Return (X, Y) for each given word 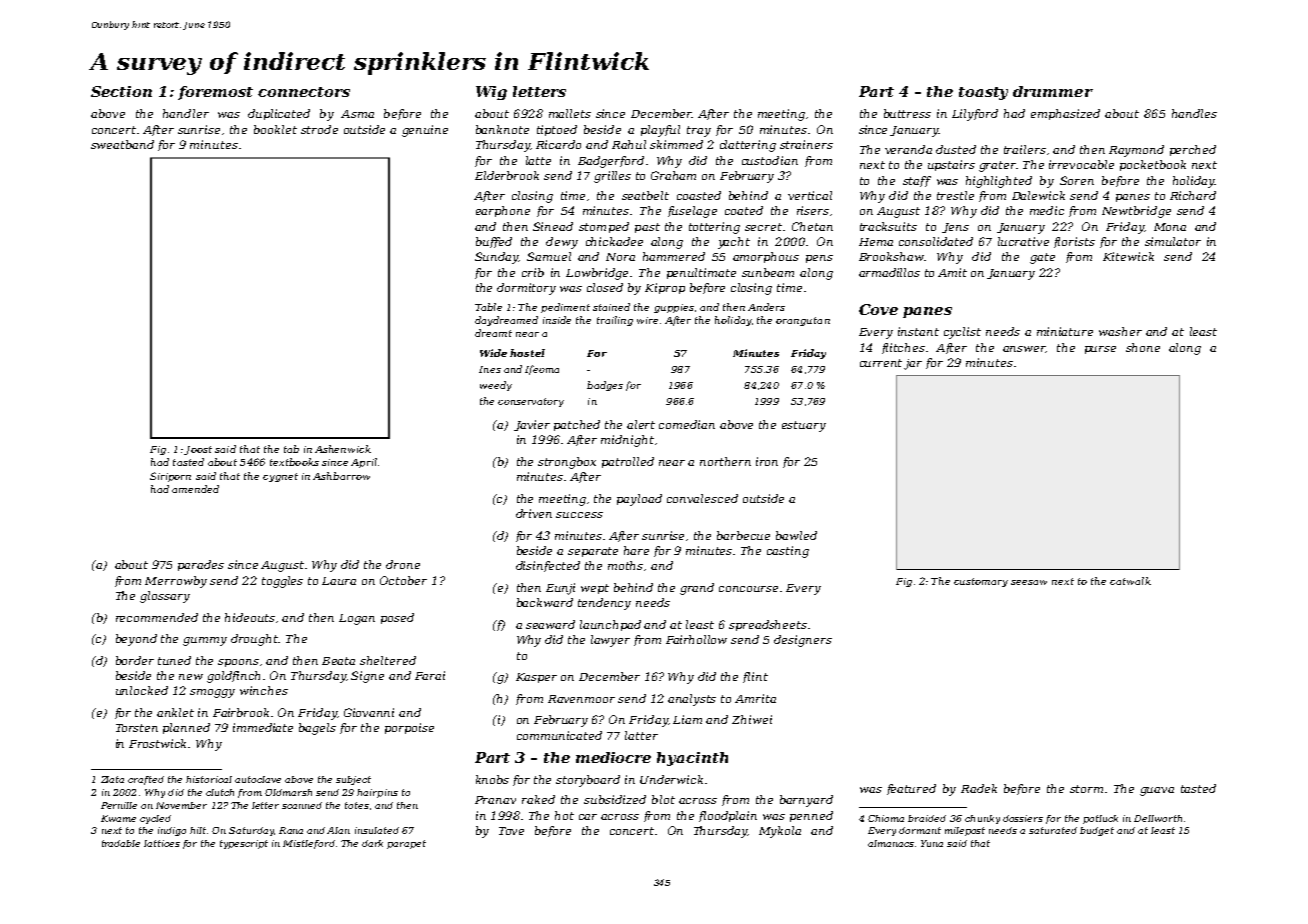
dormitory (526, 289)
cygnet (280, 477)
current (881, 363)
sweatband (122, 144)
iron (767, 461)
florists (1074, 242)
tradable (121, 843)
